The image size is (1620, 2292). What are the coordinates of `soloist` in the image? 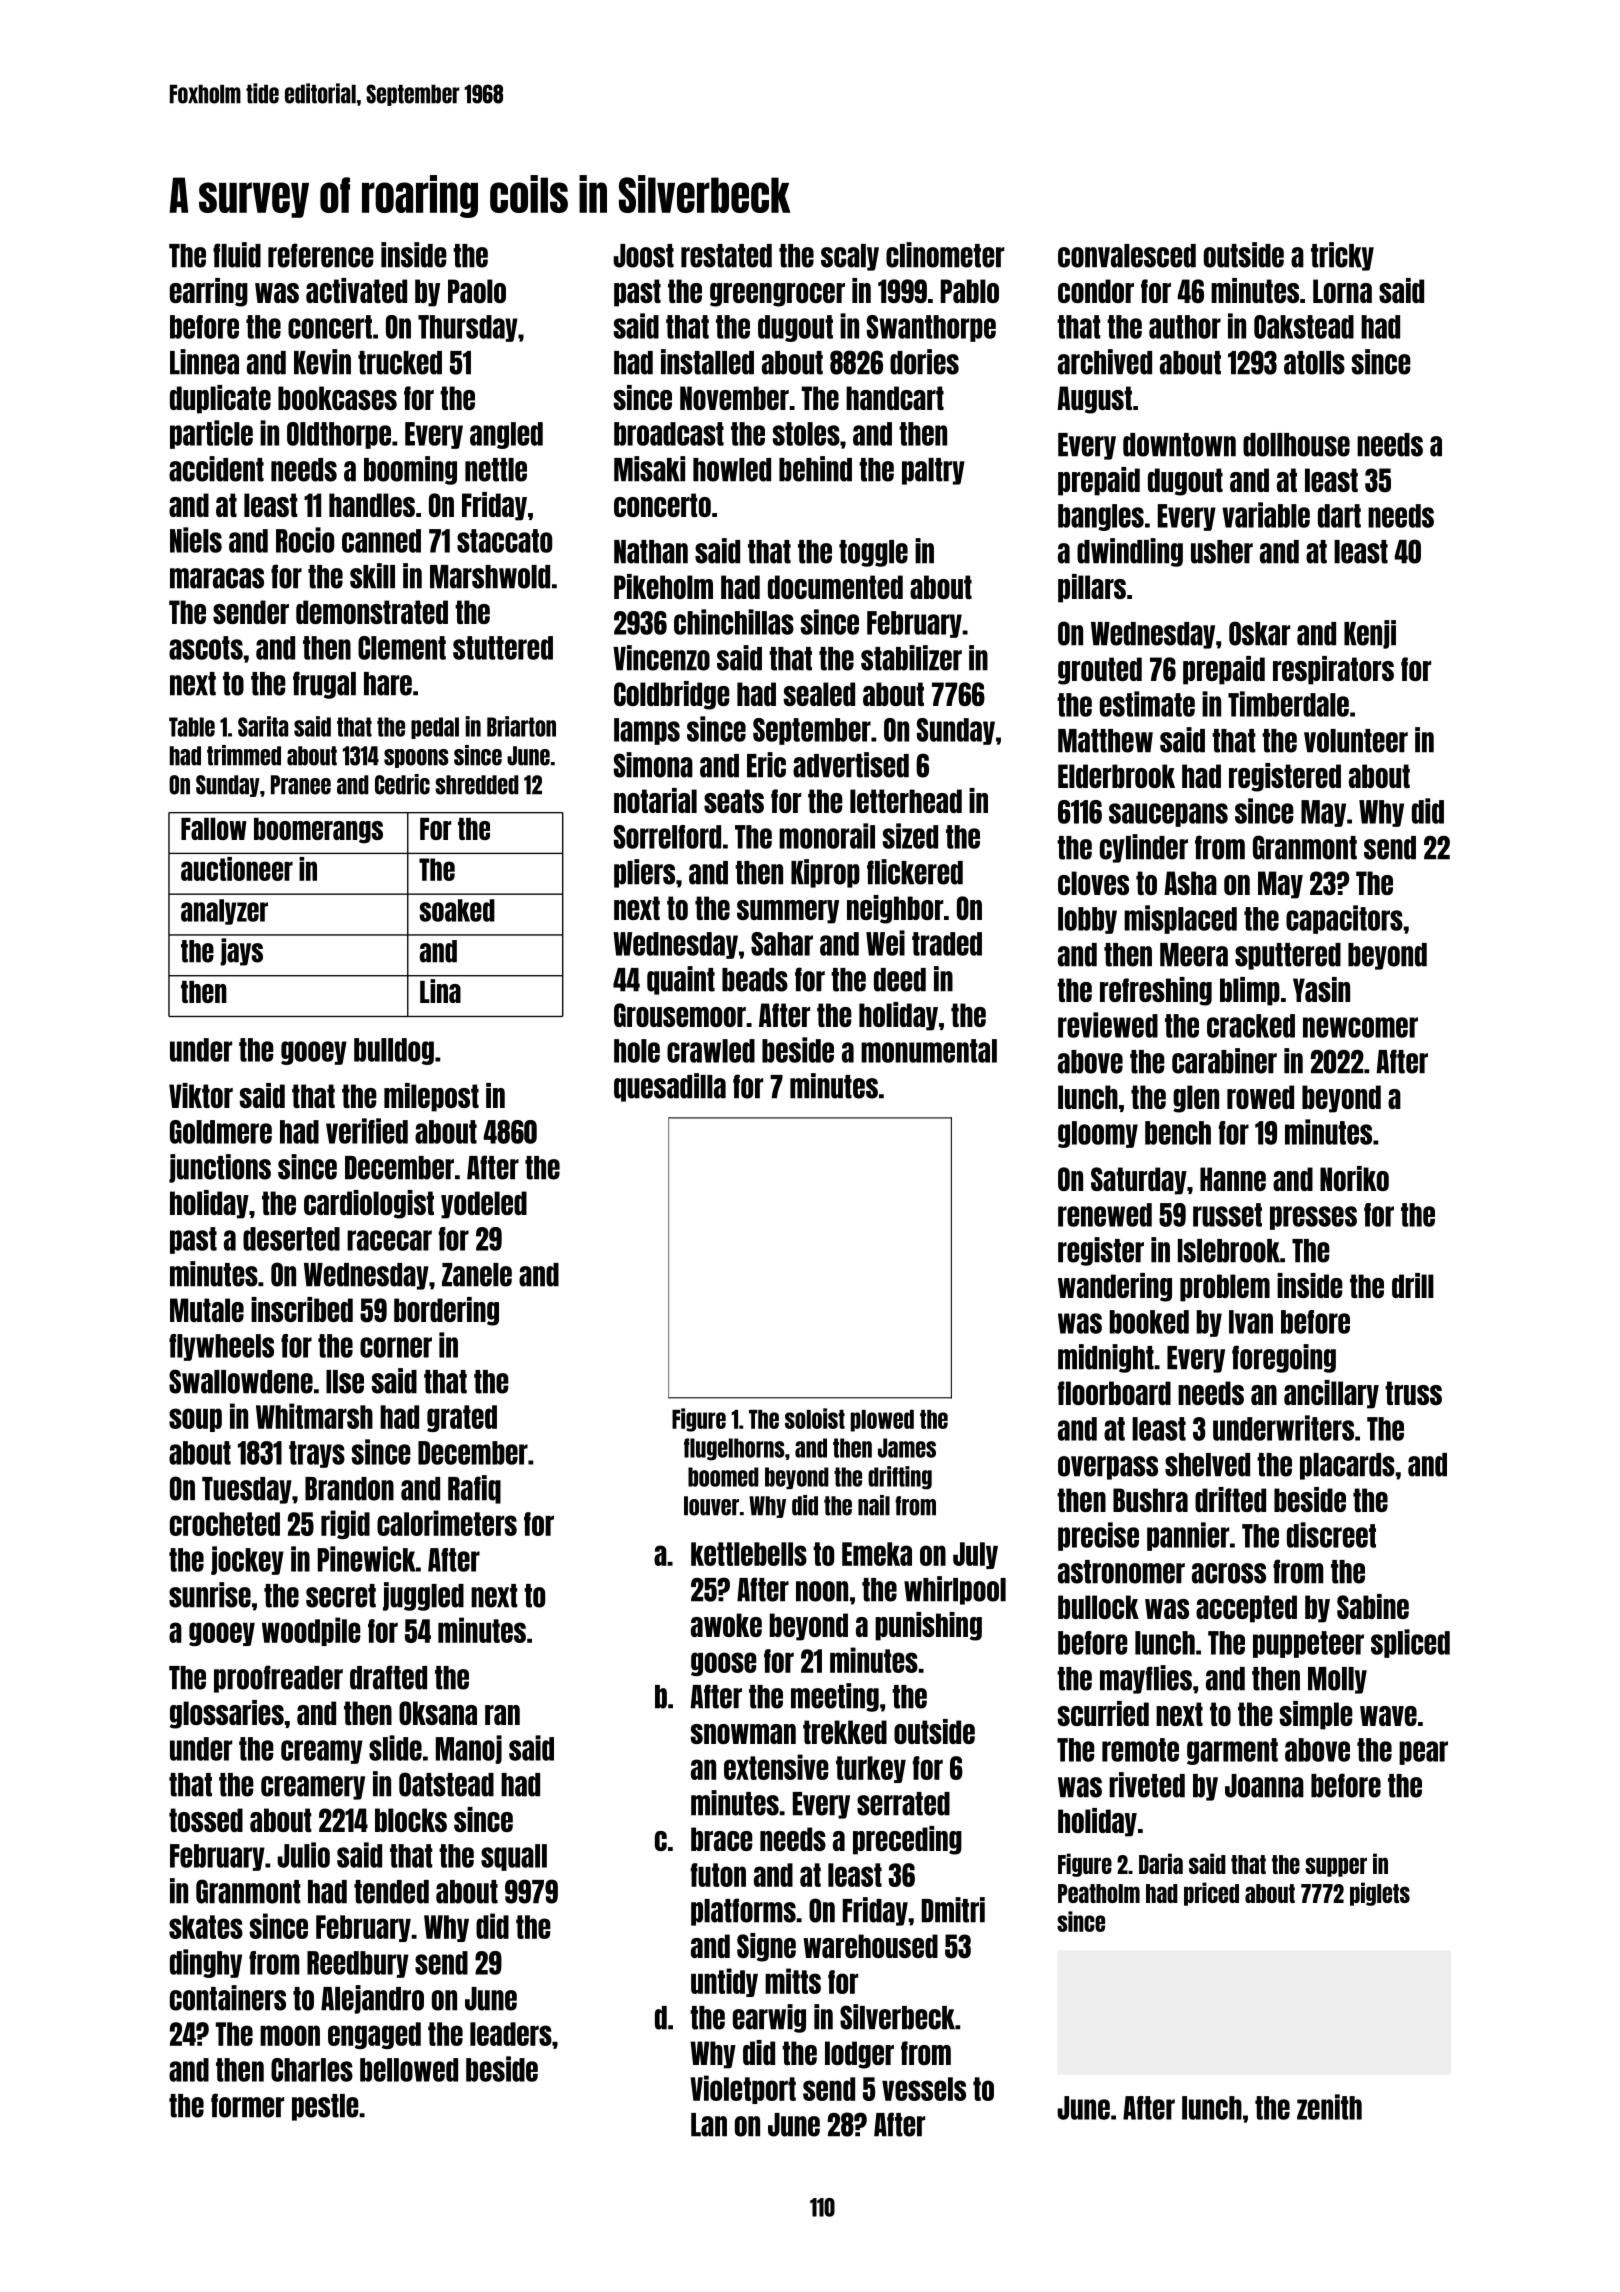 It's located at (815, 1418).
